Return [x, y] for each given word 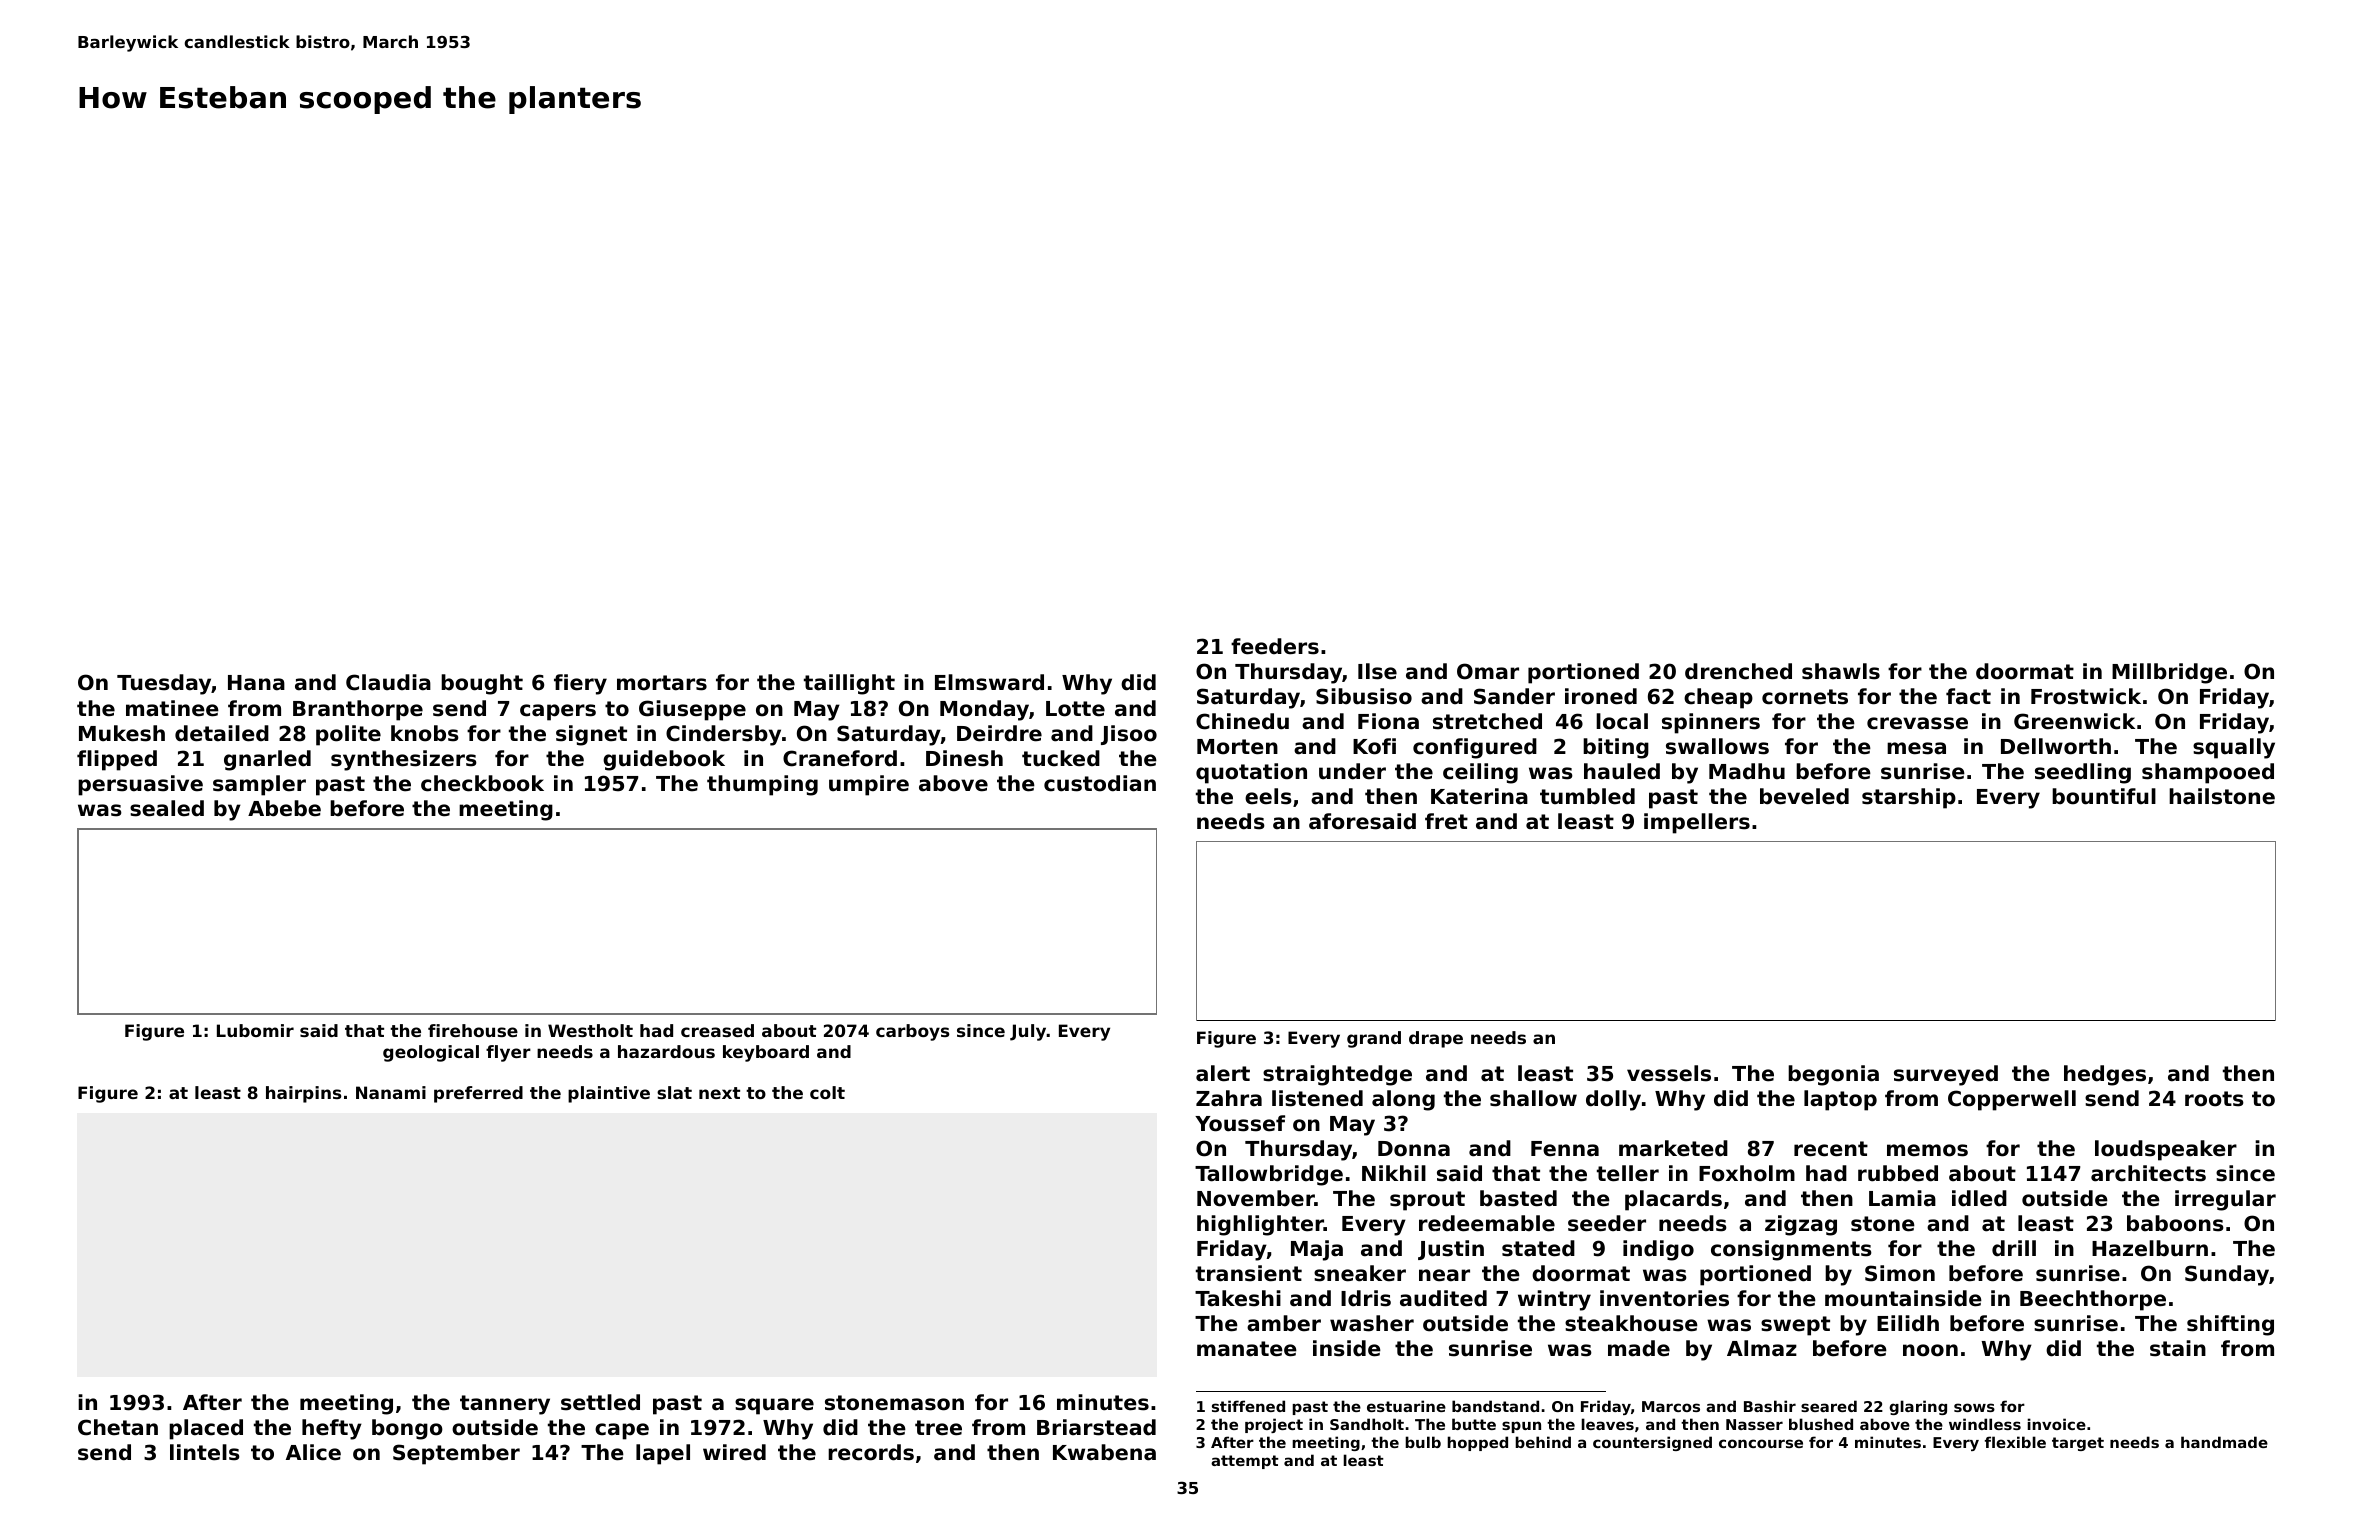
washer [1372, 1323]
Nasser [1754, 1424]
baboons [2175, 1223]
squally [2234, 748]
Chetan [118, 1427]
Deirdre [999, 733]
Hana [256, 683]
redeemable [1487, 1223]
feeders [1275, 646]
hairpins [303, 1094]
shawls [1841, 671]
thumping [762, 785]
